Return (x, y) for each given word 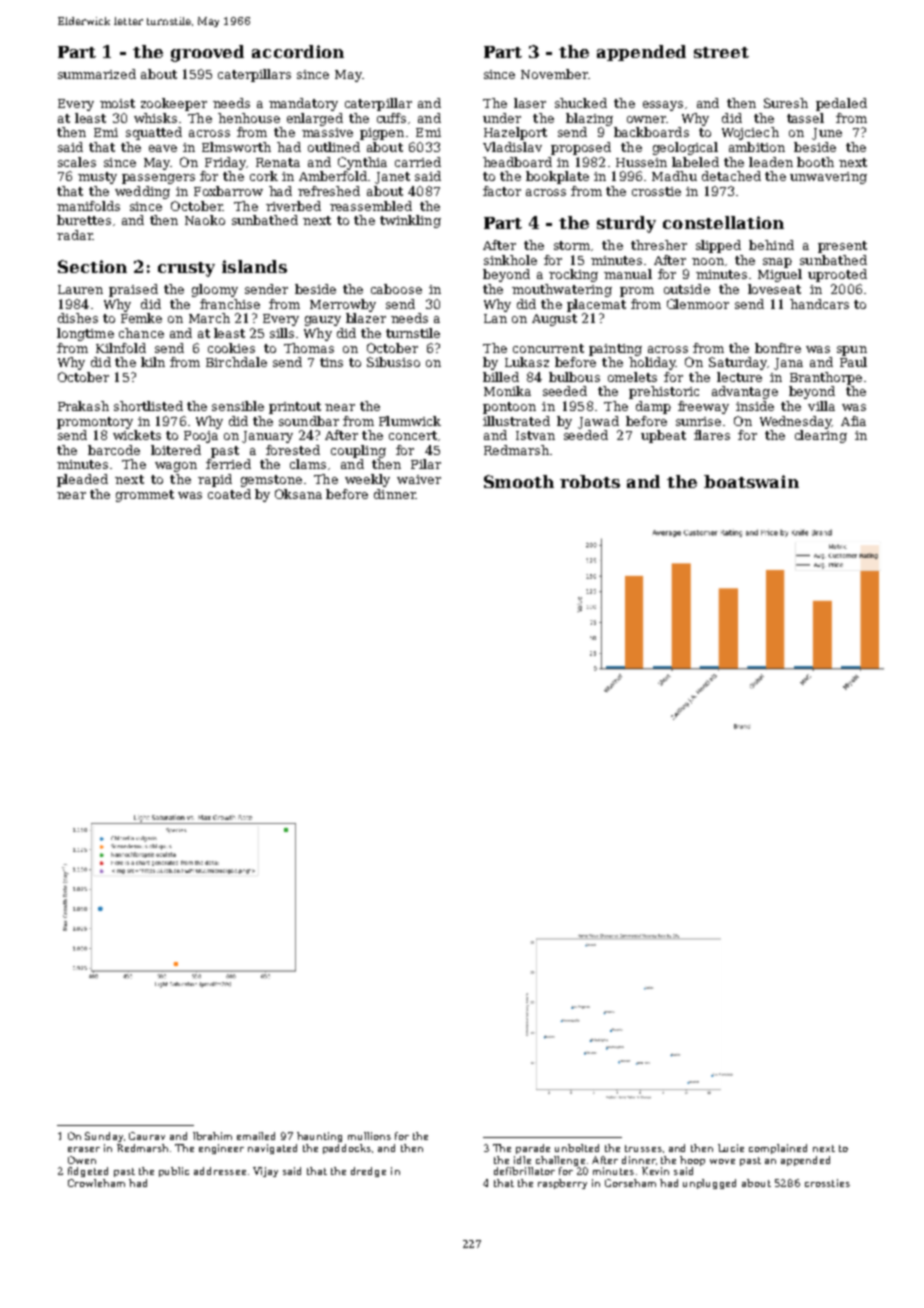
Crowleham (96, 1183)
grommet (145, 496)
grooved (207, 53)
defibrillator (524, 1171)
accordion (298, 51)
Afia (853, 421)
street (721, 52)
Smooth (519, 481)
